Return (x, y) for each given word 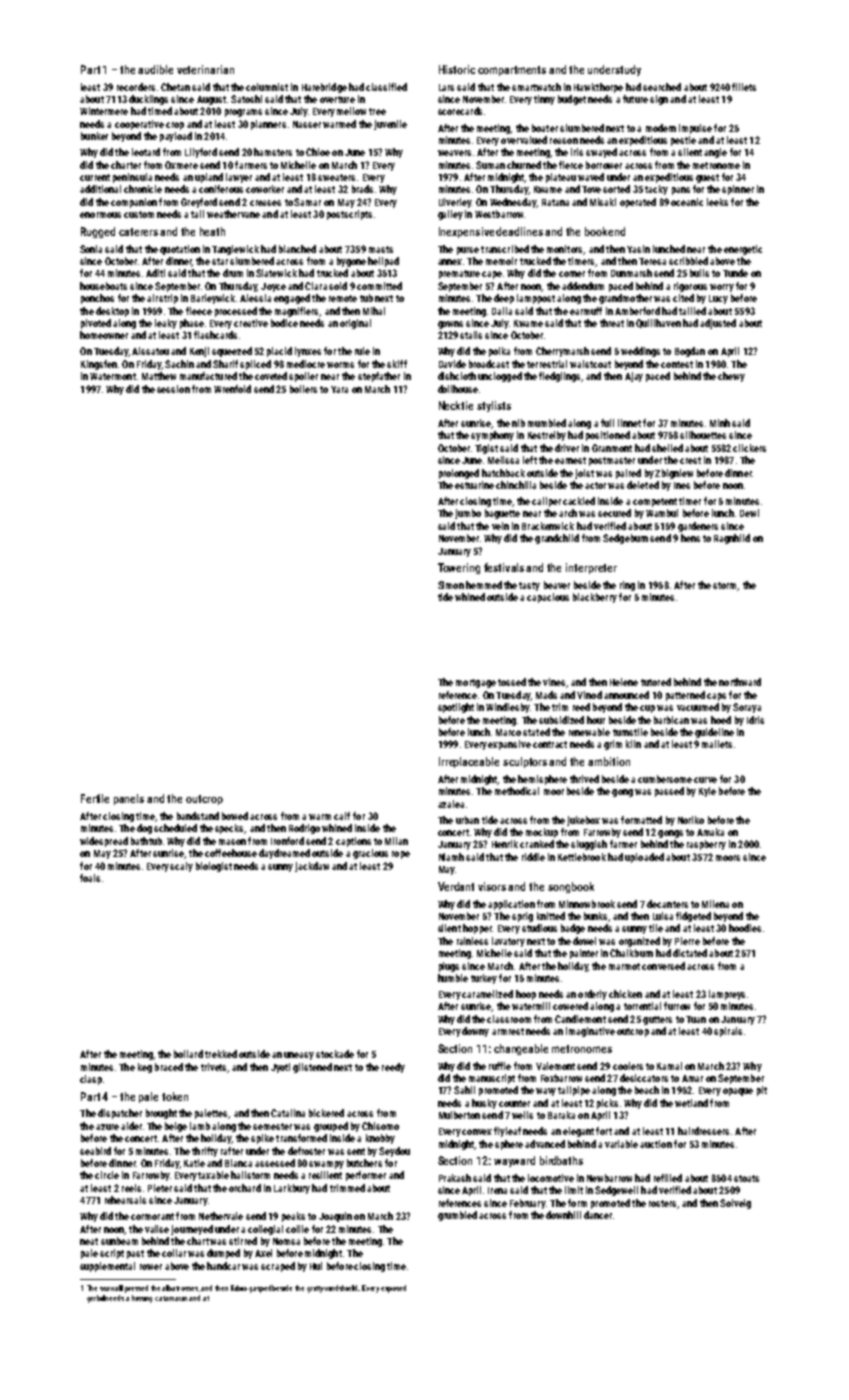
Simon (451, 585)
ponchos (97, 299)
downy (475, 1032)
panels (129, 799)
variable (621, 1144)
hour (596, 720)
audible (155, 69)
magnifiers (297, 312)
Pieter (160, 1188)
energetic (743, 250)
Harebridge (324, 88)
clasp (91, 1080)
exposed (393, 1289)
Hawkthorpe (598, 88)
